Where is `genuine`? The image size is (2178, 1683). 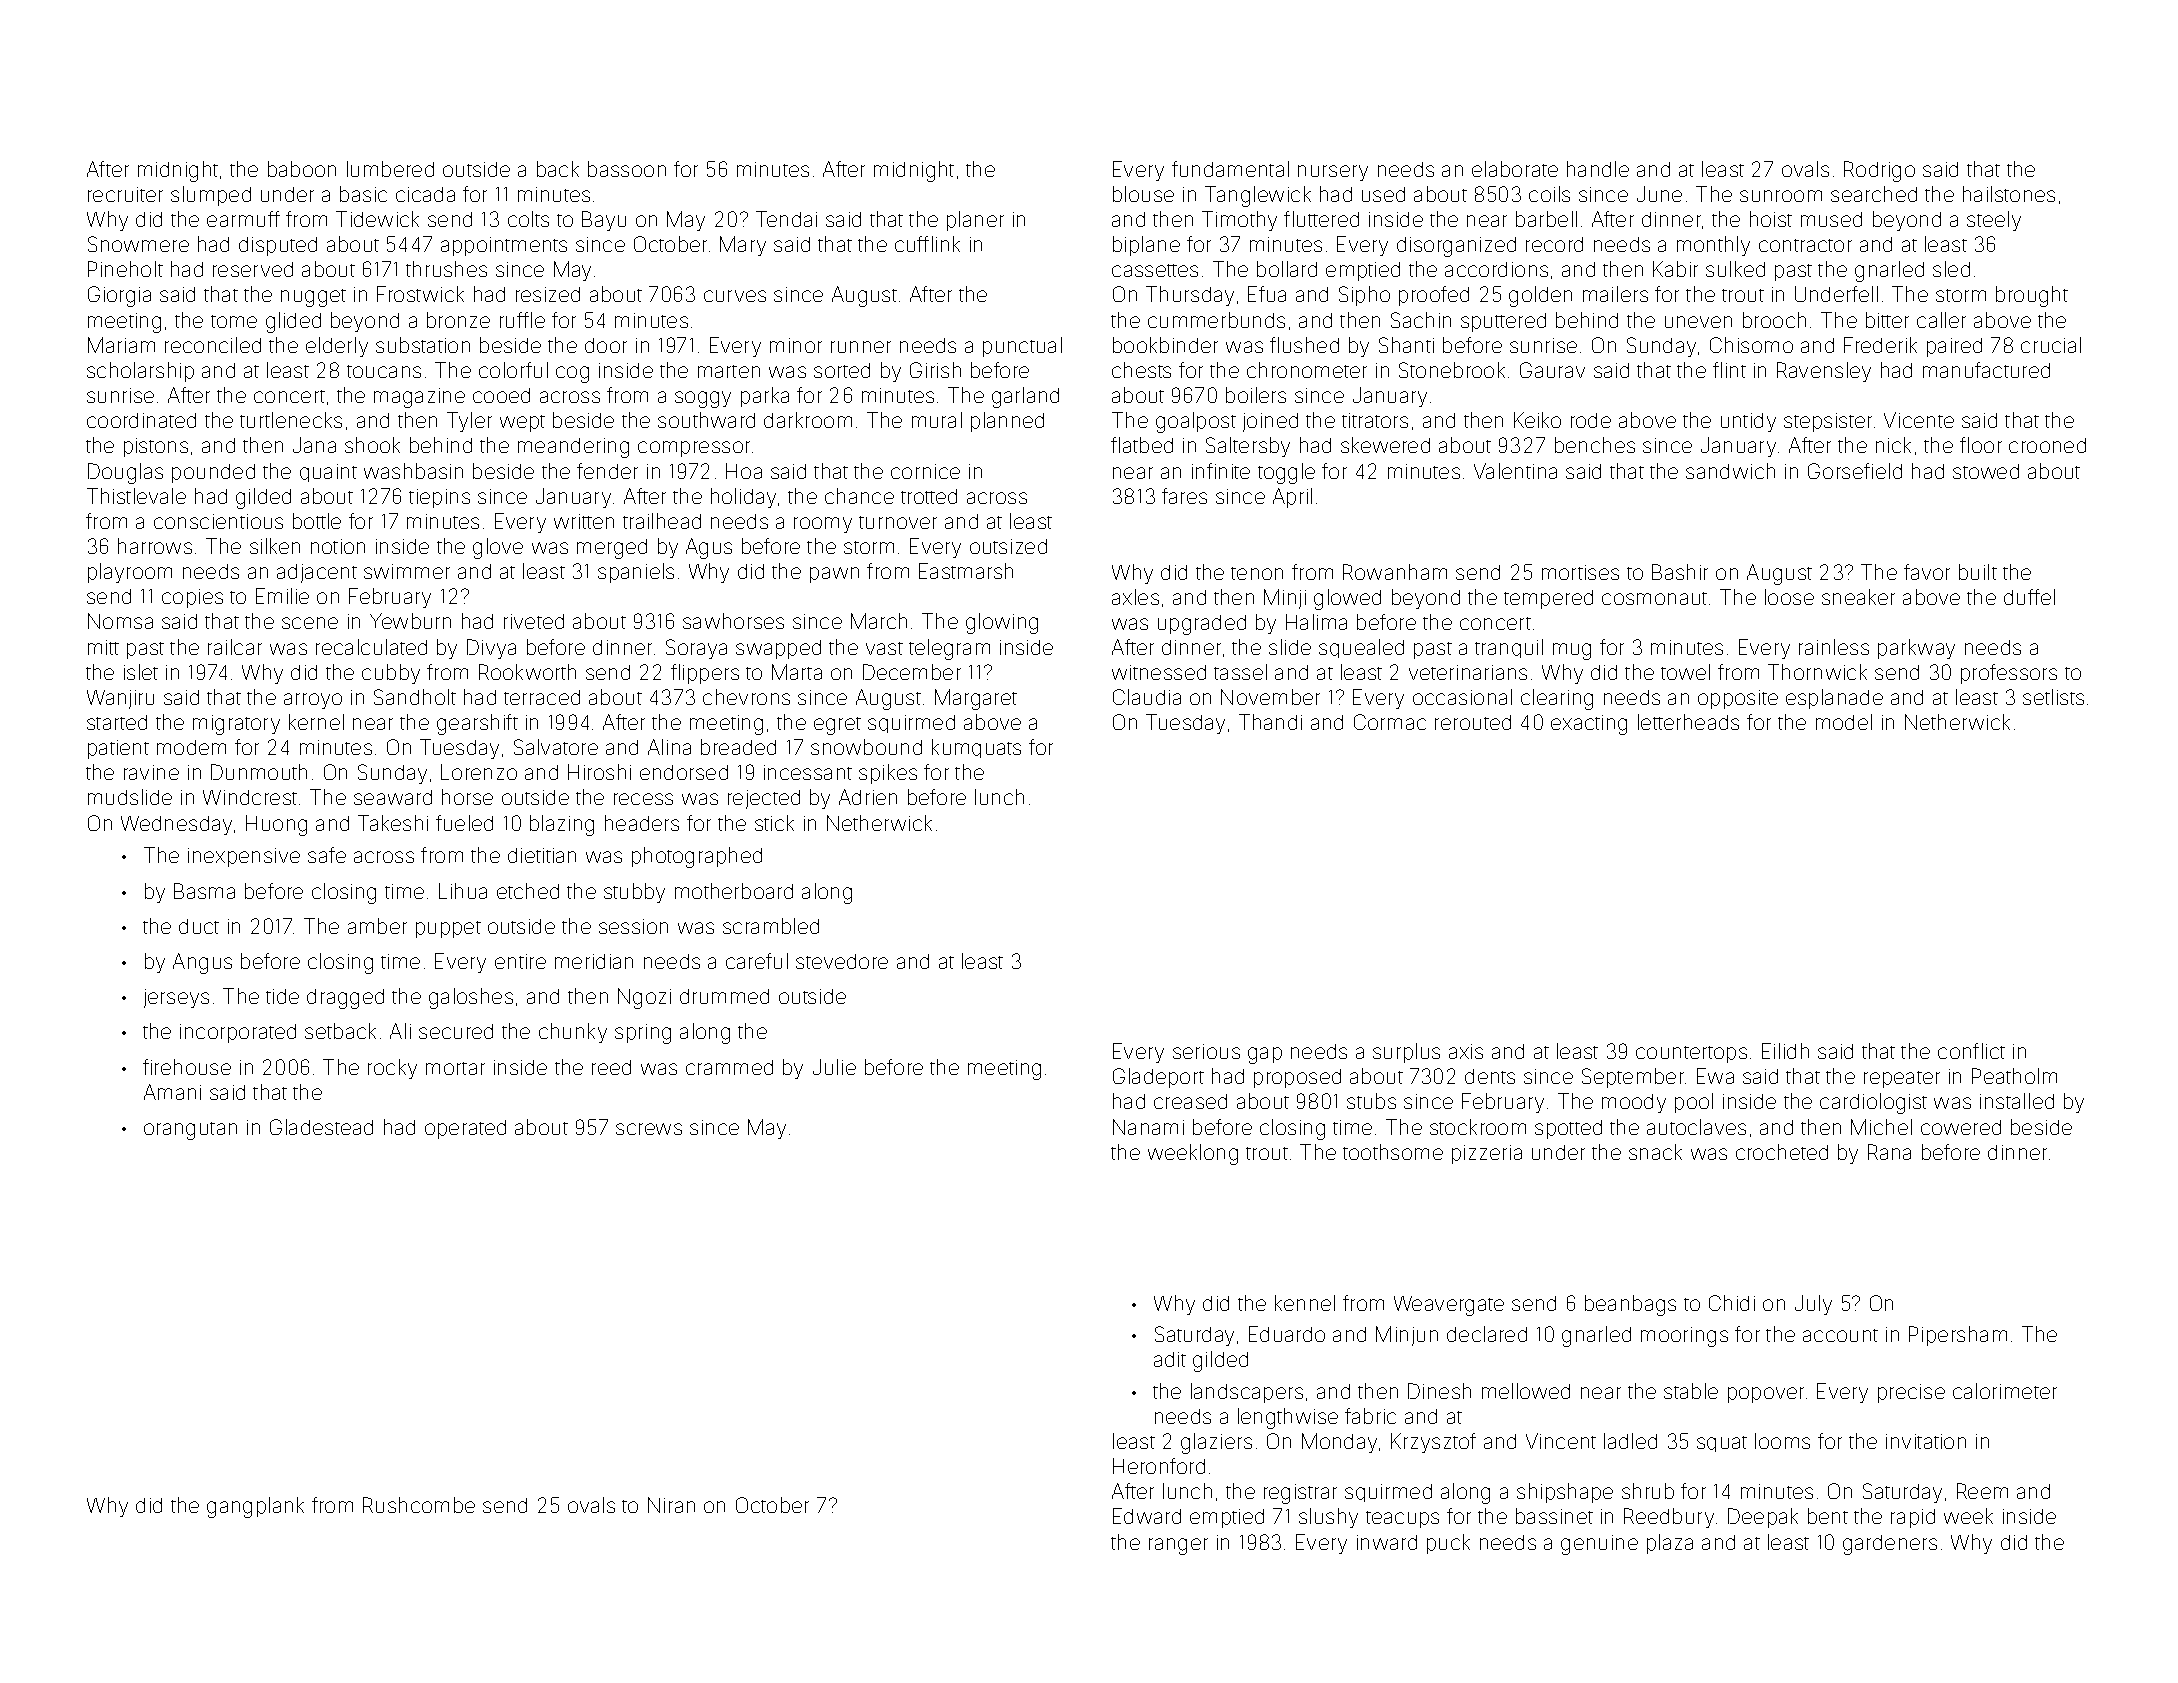 genuine is located at coordinates (1599, 1545).
